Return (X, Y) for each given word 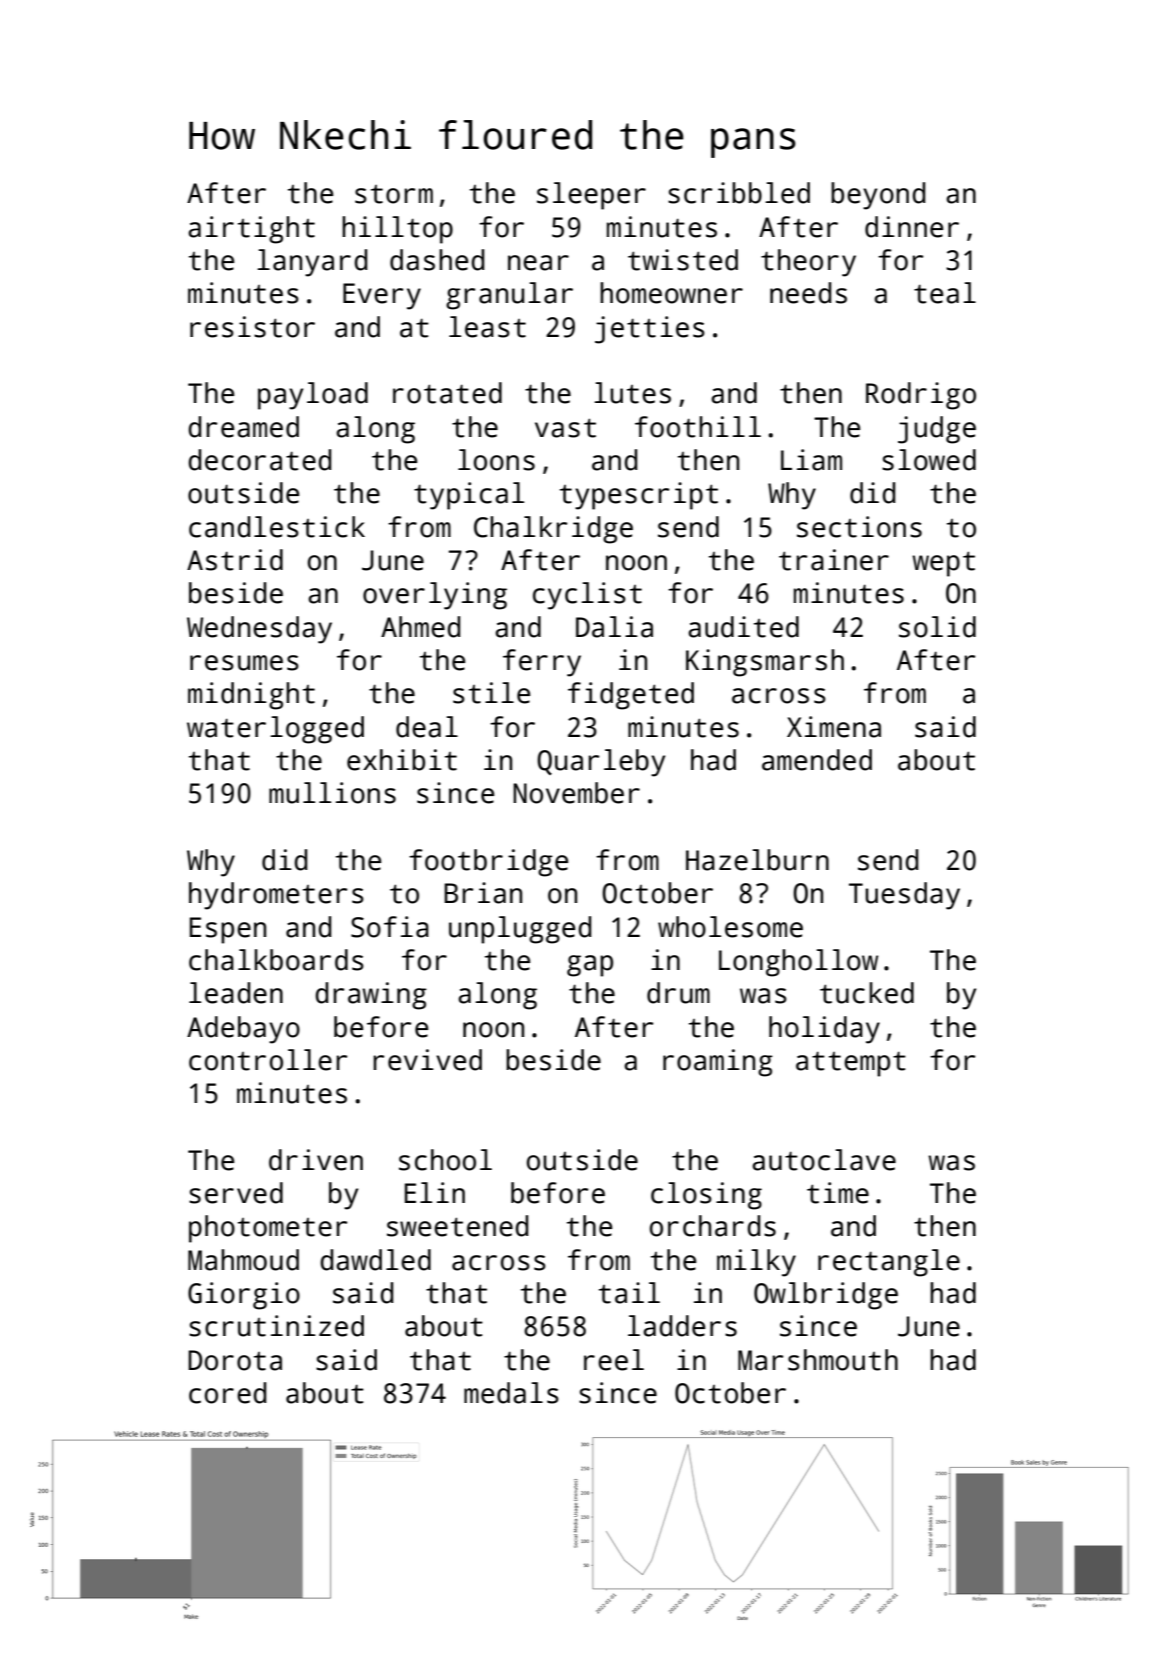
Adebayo (243, 1030)
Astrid (235, 560)
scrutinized (276, 1326)
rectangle (889, 1263)
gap (590, 966)
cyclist (587, 596)
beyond (878, 196)
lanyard (312, 263)
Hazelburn (757, 860)
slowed (929, 460)
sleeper (591, 196)
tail (629, 1293)
